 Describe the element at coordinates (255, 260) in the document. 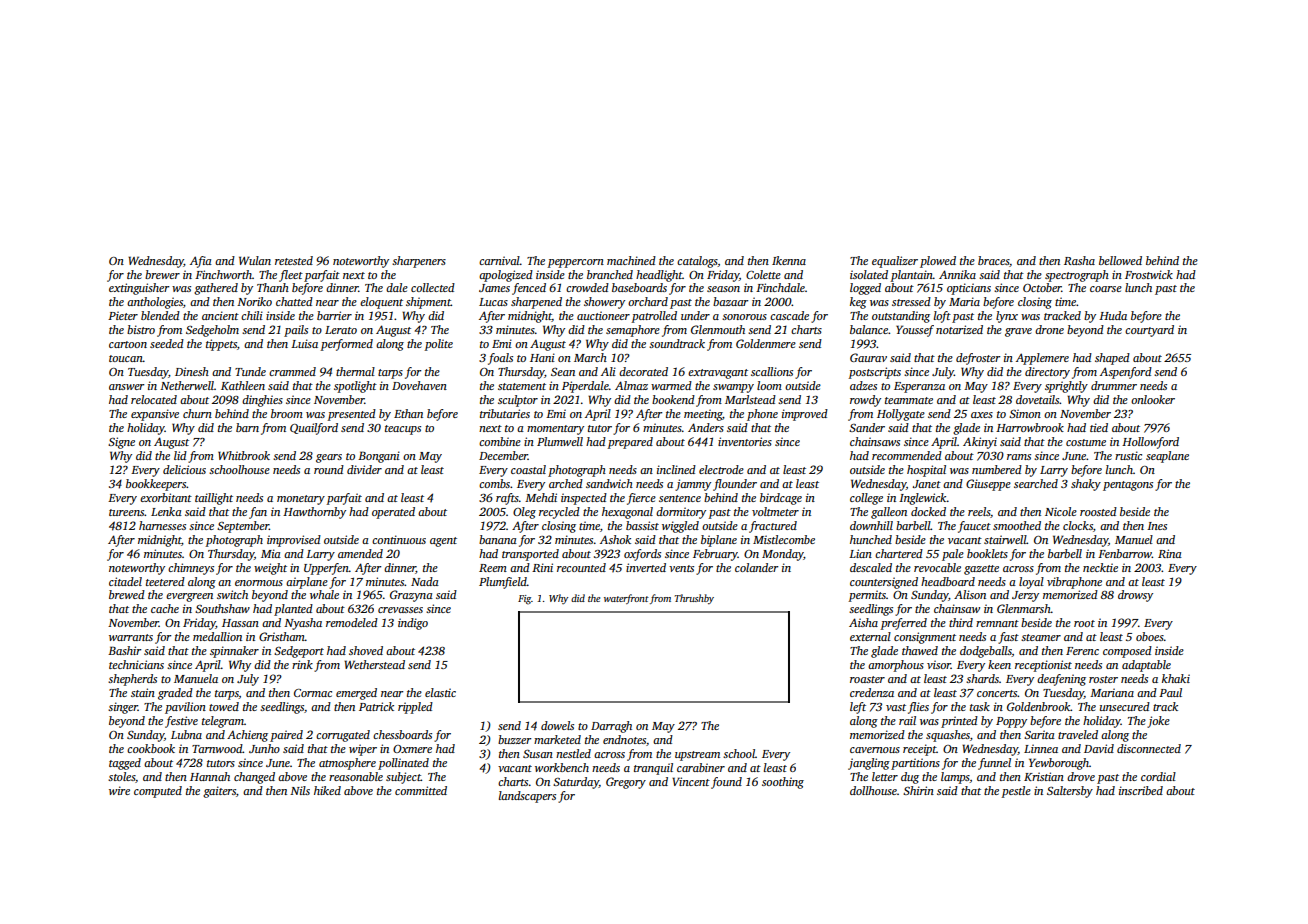

I see `Wulan` at that location.
